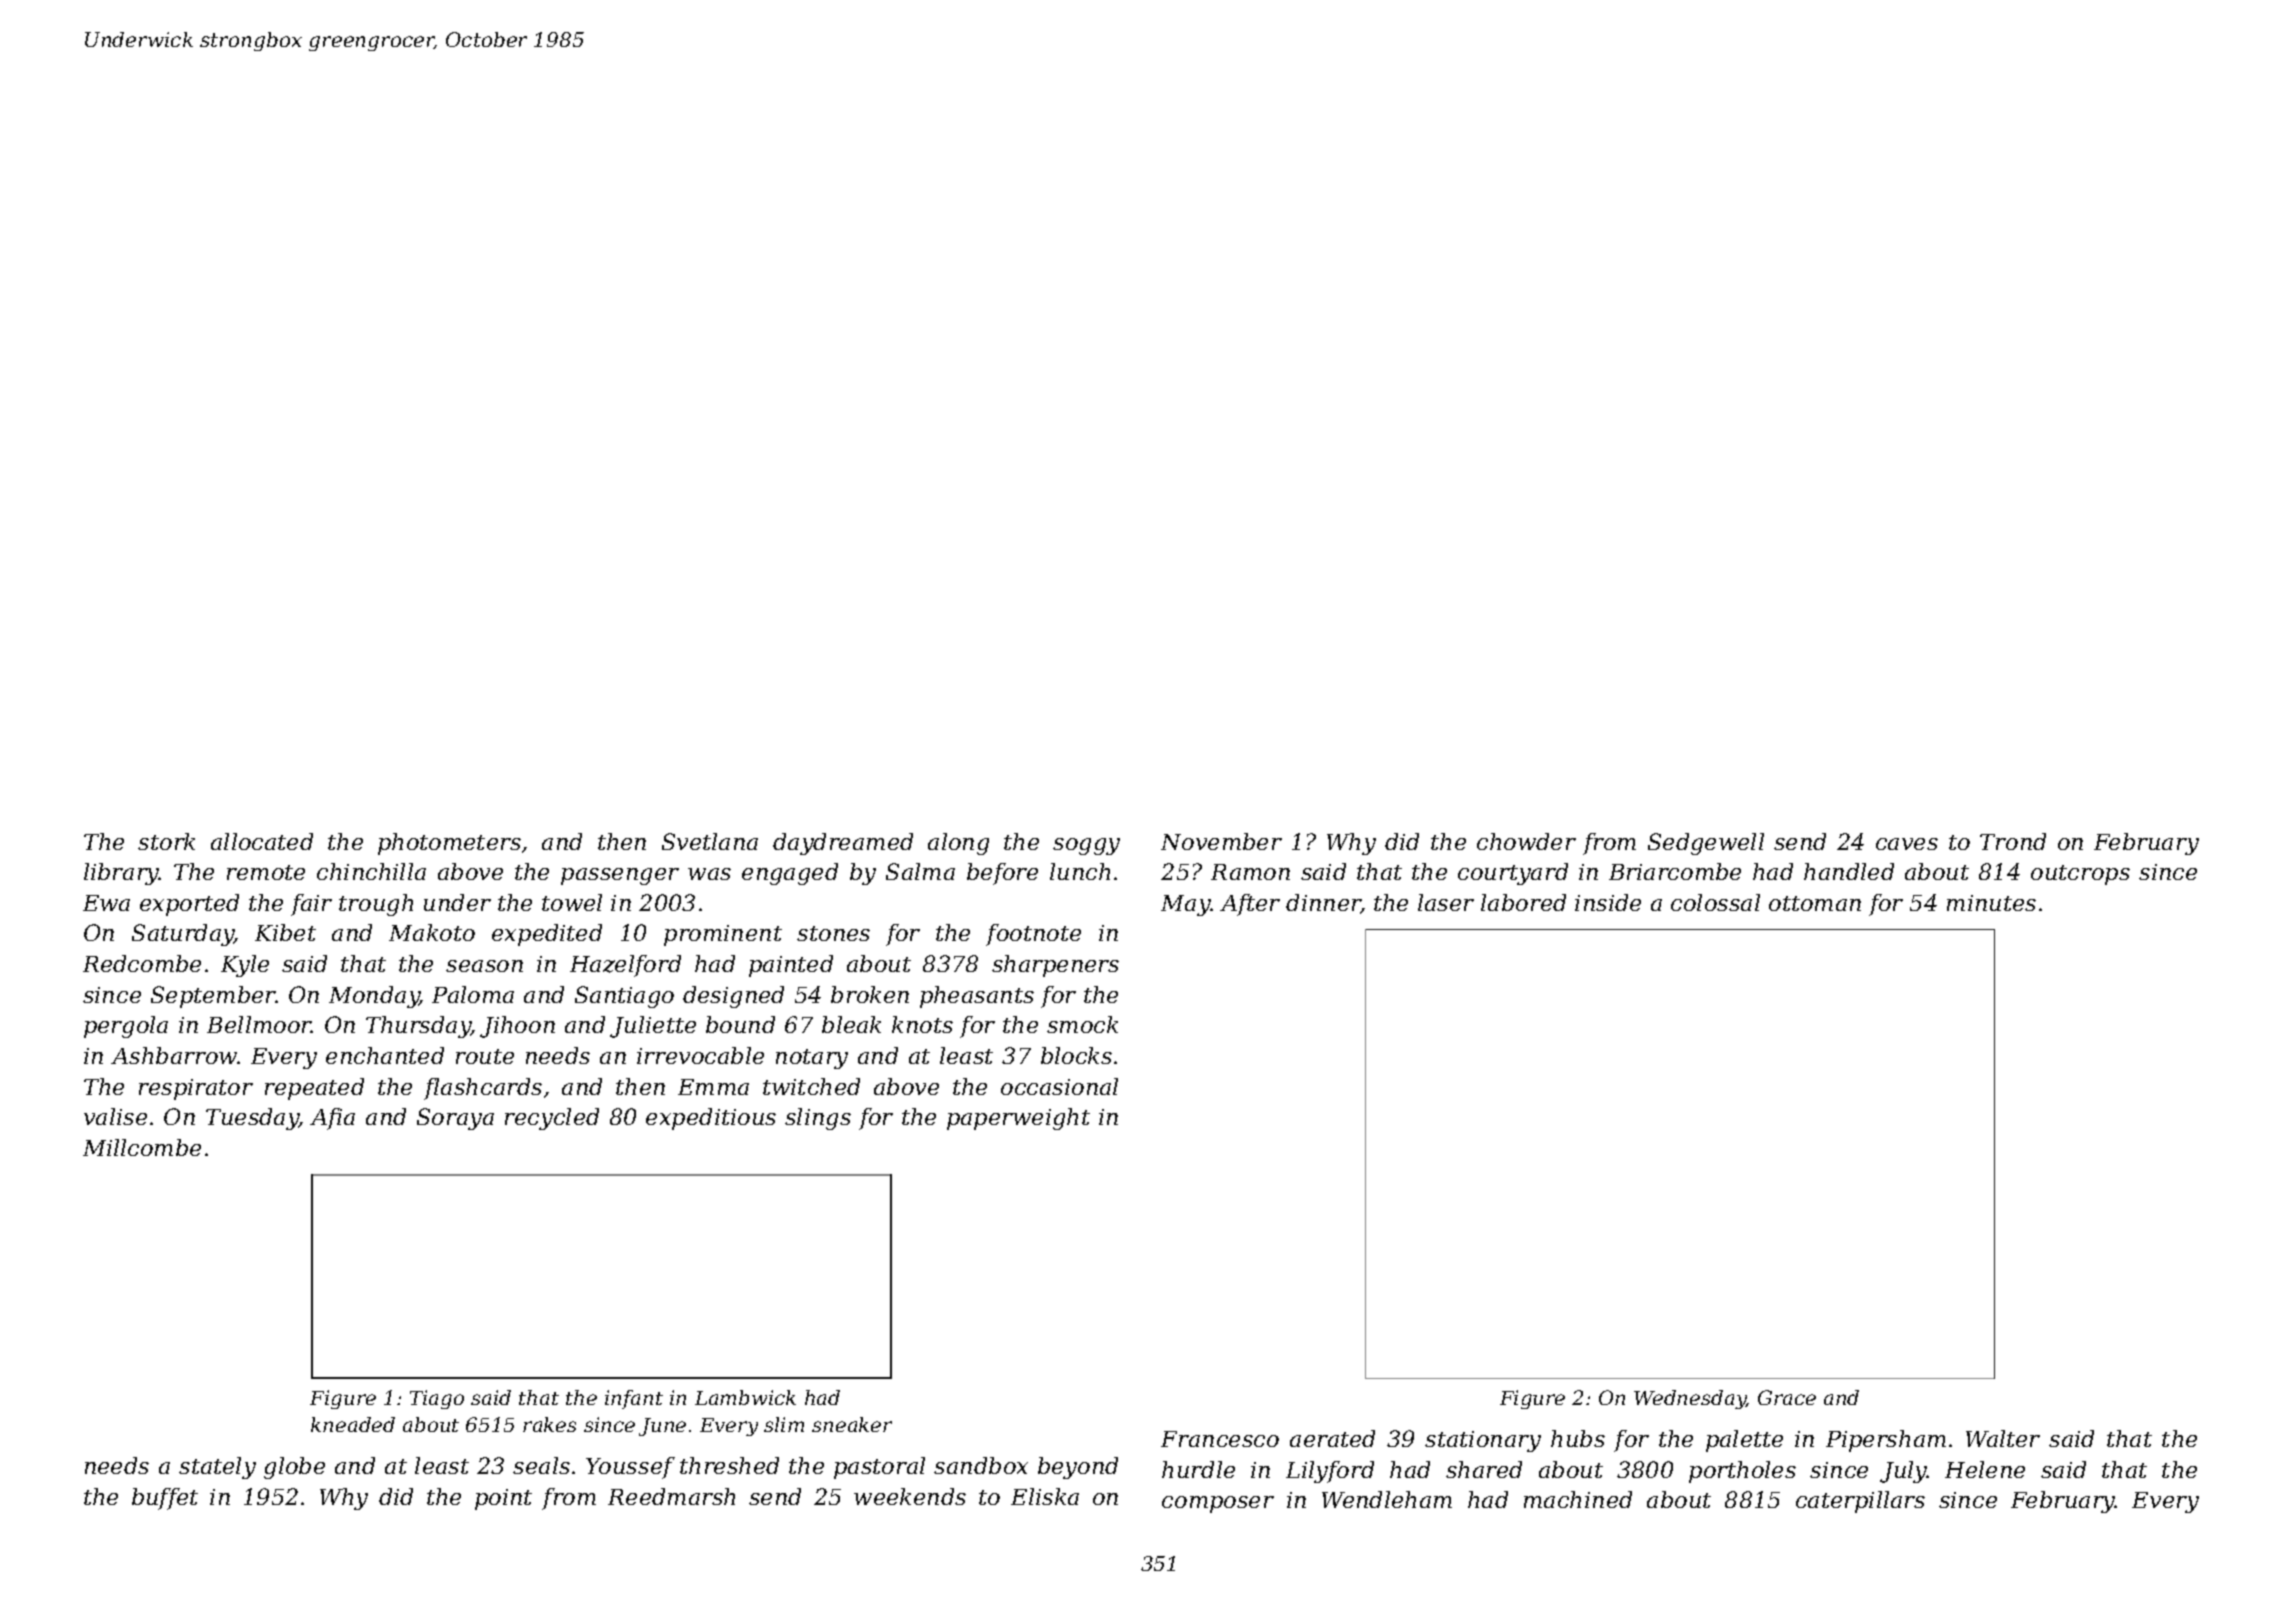 This screenshot has height=1614, width=2282. I want to click on Millcombe, so click(142, 1147).
